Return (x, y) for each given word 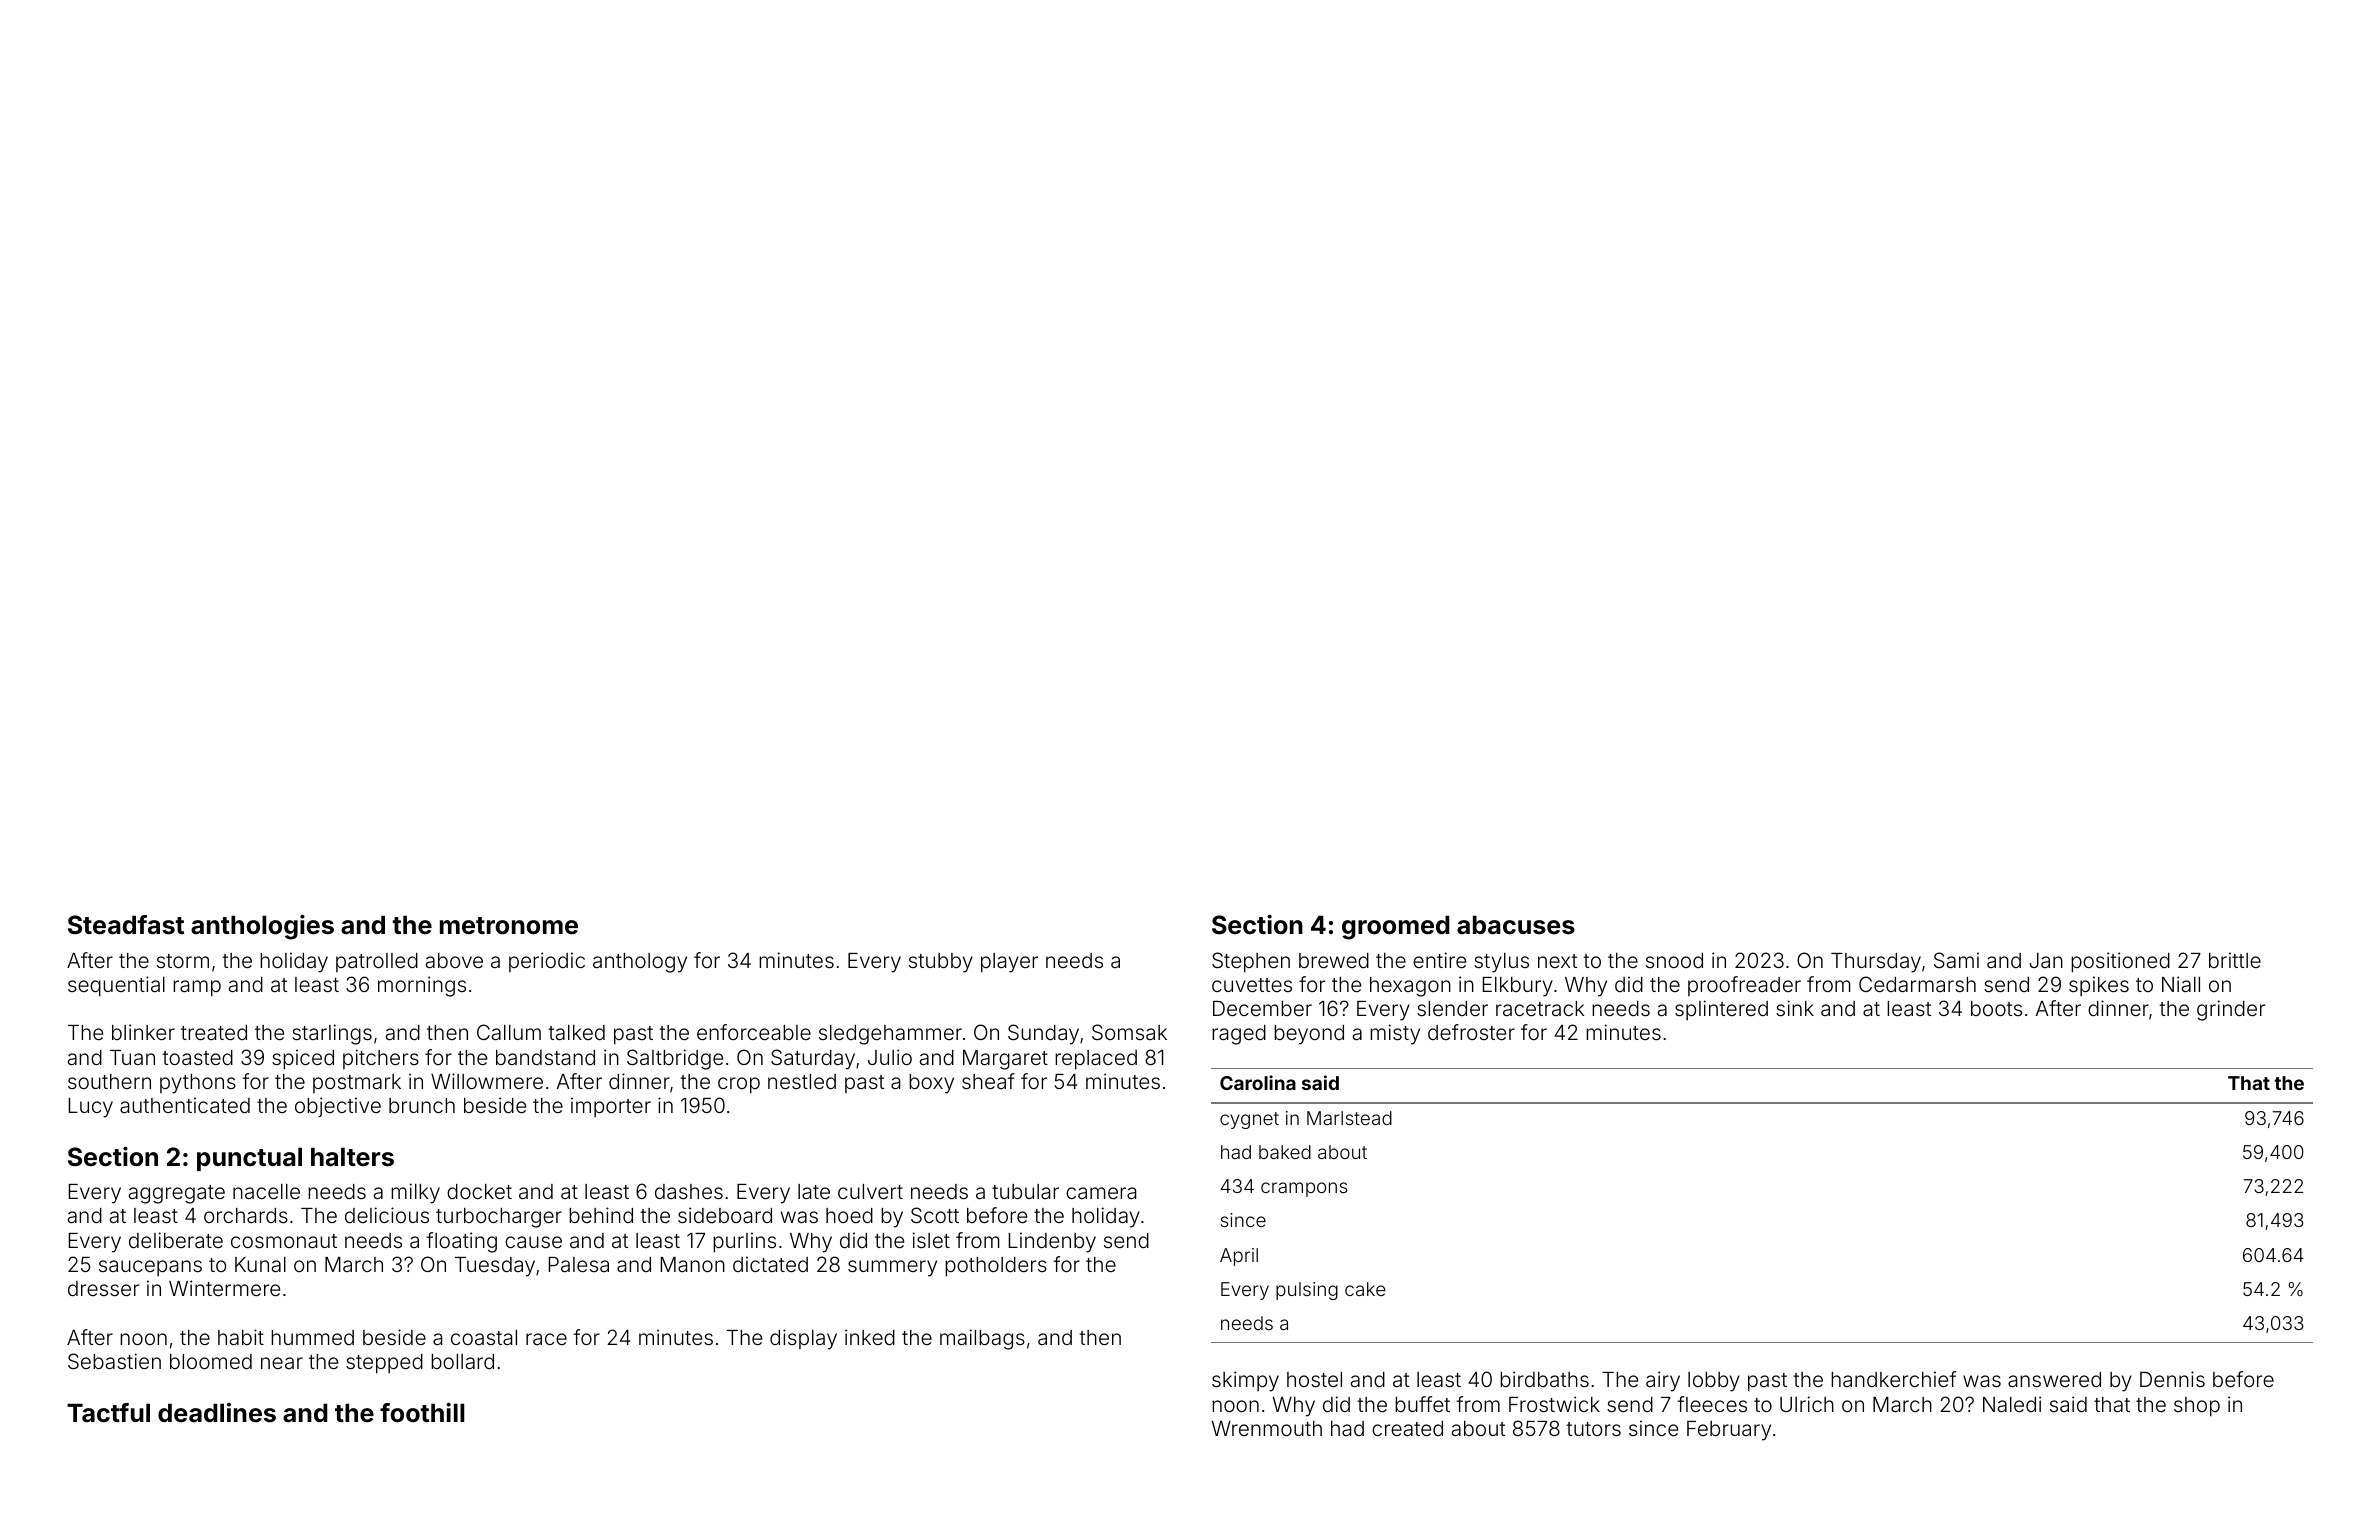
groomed (1396, 927)
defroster (1471, 1032)
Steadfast (126, 925)
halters (352, 1157)
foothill (422, 1413)
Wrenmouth (1267, 1428)
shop (2197, 1407)
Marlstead (1349, 1118)
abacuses (1516, 925)
